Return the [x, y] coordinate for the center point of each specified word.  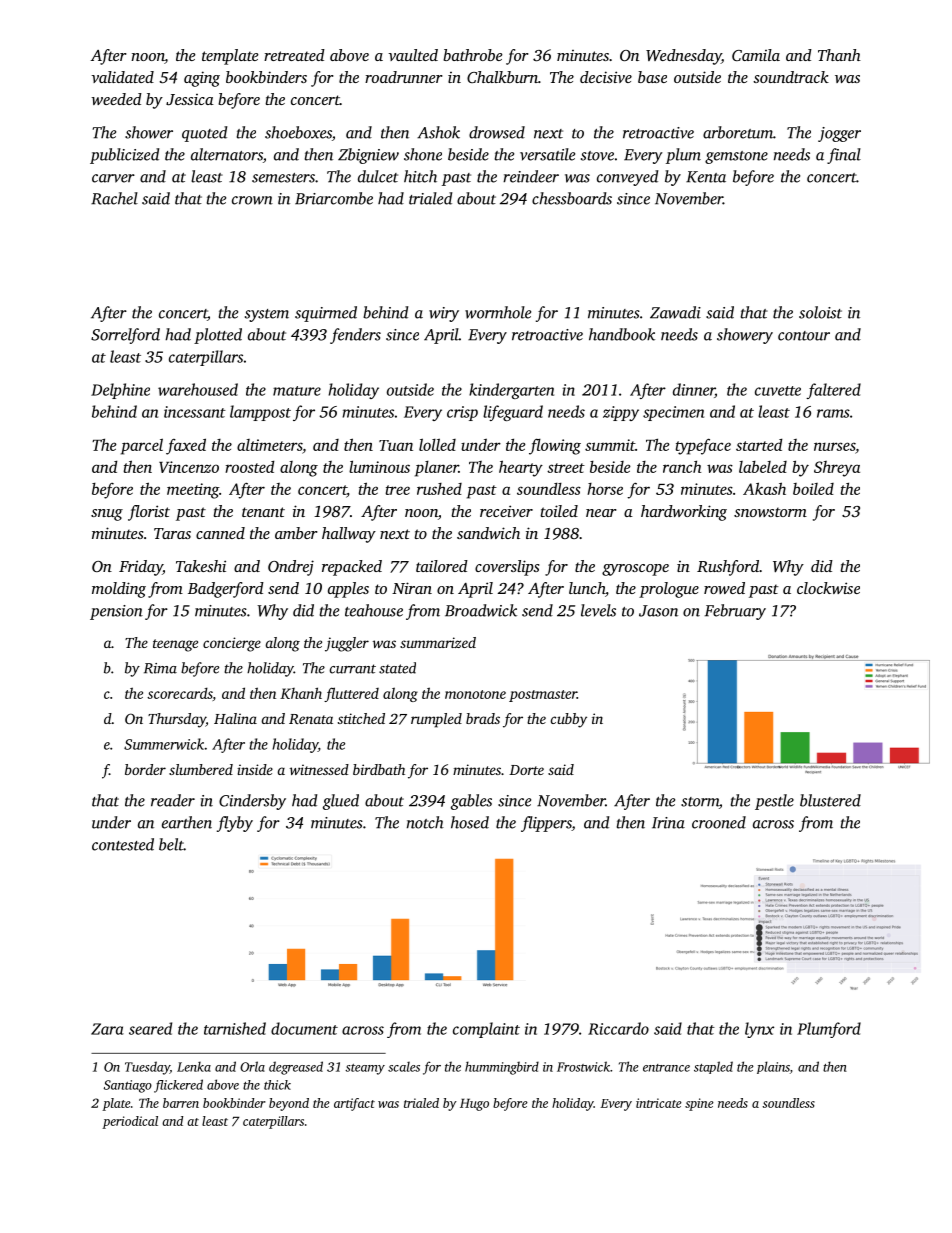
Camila [756, 55]
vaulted [413, 55]
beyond [289, 1104]
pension [116, 612]
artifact [354, 1104]
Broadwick [481, 610]
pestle [774, 802]
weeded [116, 99]
